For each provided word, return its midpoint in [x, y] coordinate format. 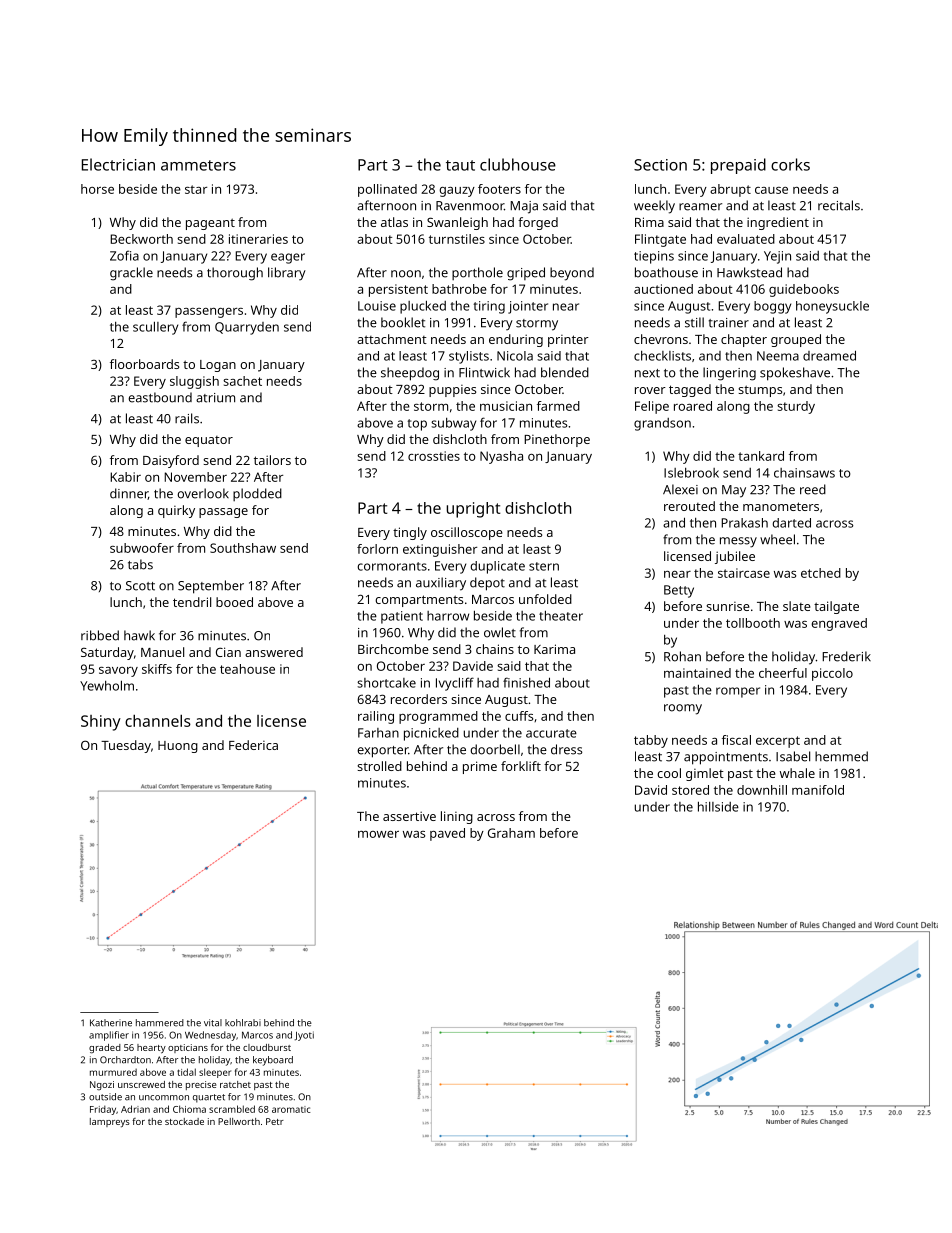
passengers [209, 313]
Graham [511, 833]
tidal [186, 1072]
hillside [718, 806]
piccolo [832, 674]
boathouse [666, 272]
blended [565, 372]
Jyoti [304, 1036]
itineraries [258, 239]
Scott [140, 586]
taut [460, 165]
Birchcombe [393, 649]
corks [790, 164]
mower [378, 834]
